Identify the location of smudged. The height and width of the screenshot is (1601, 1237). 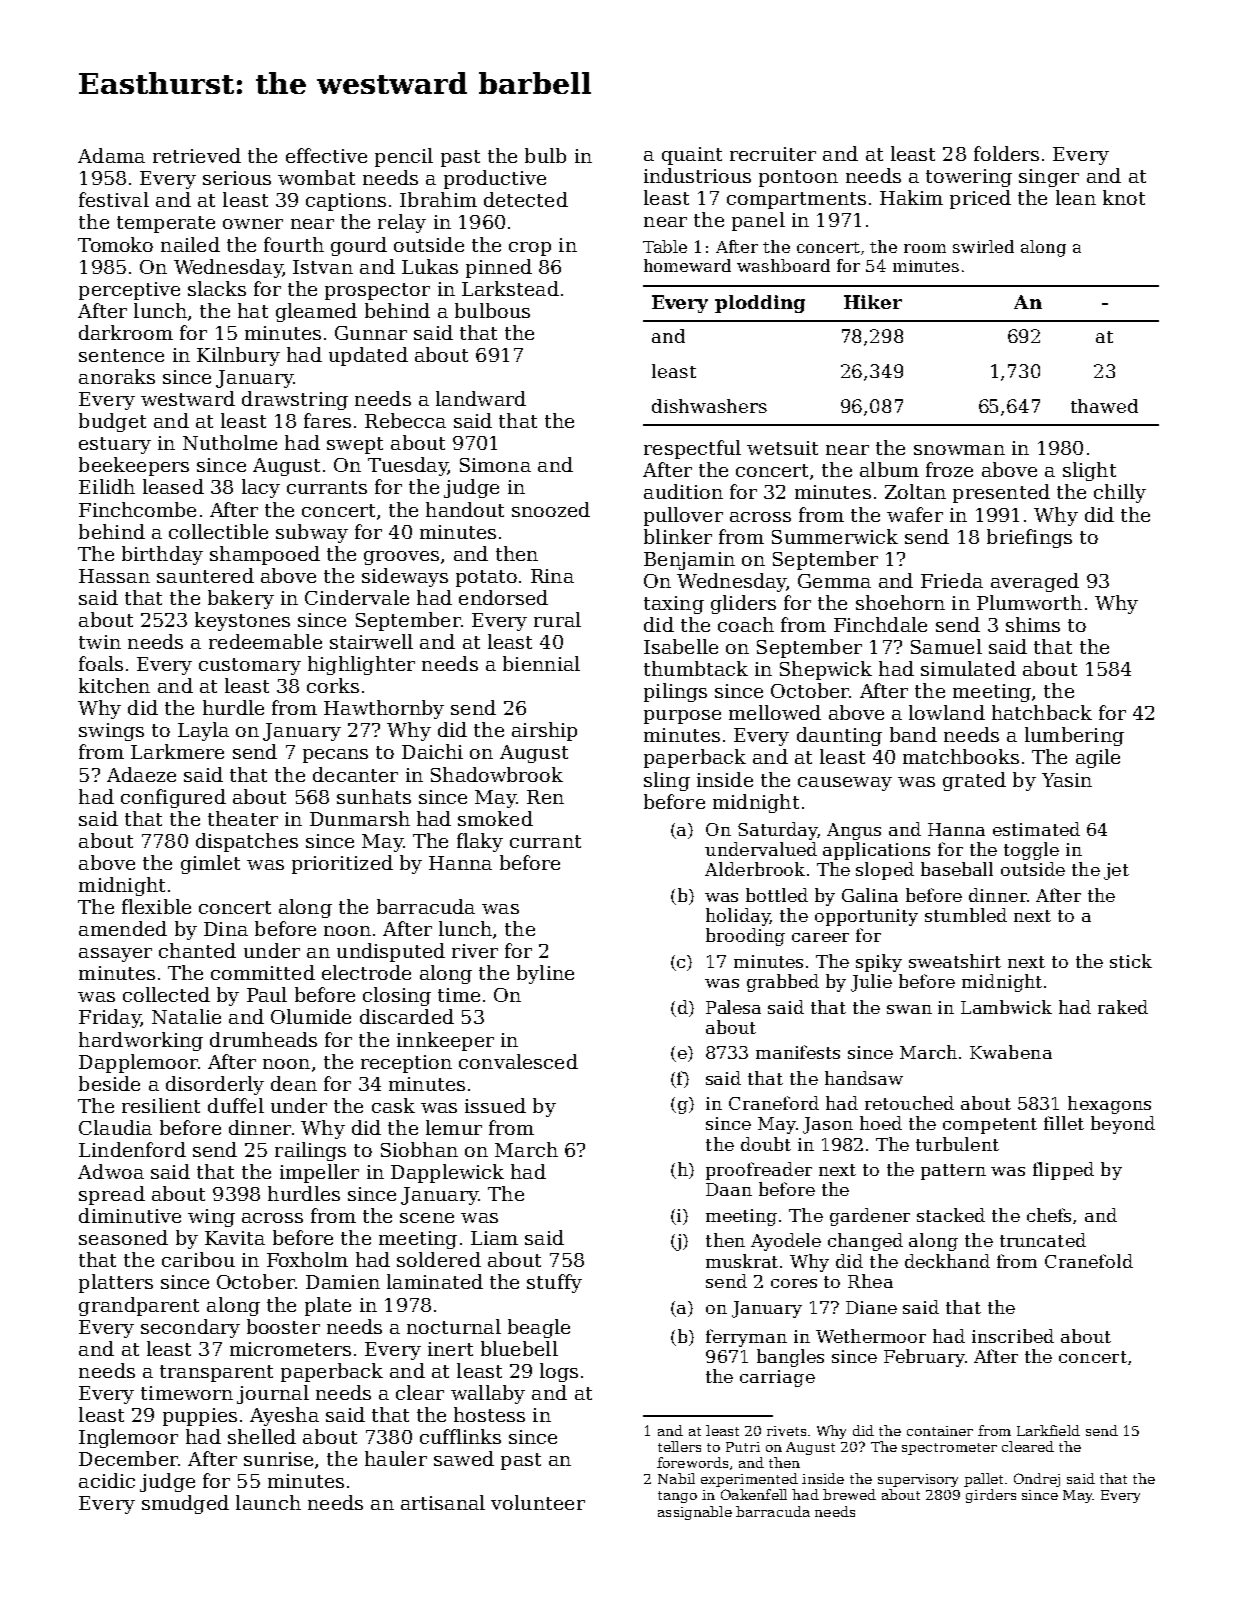
(185, 1504).
